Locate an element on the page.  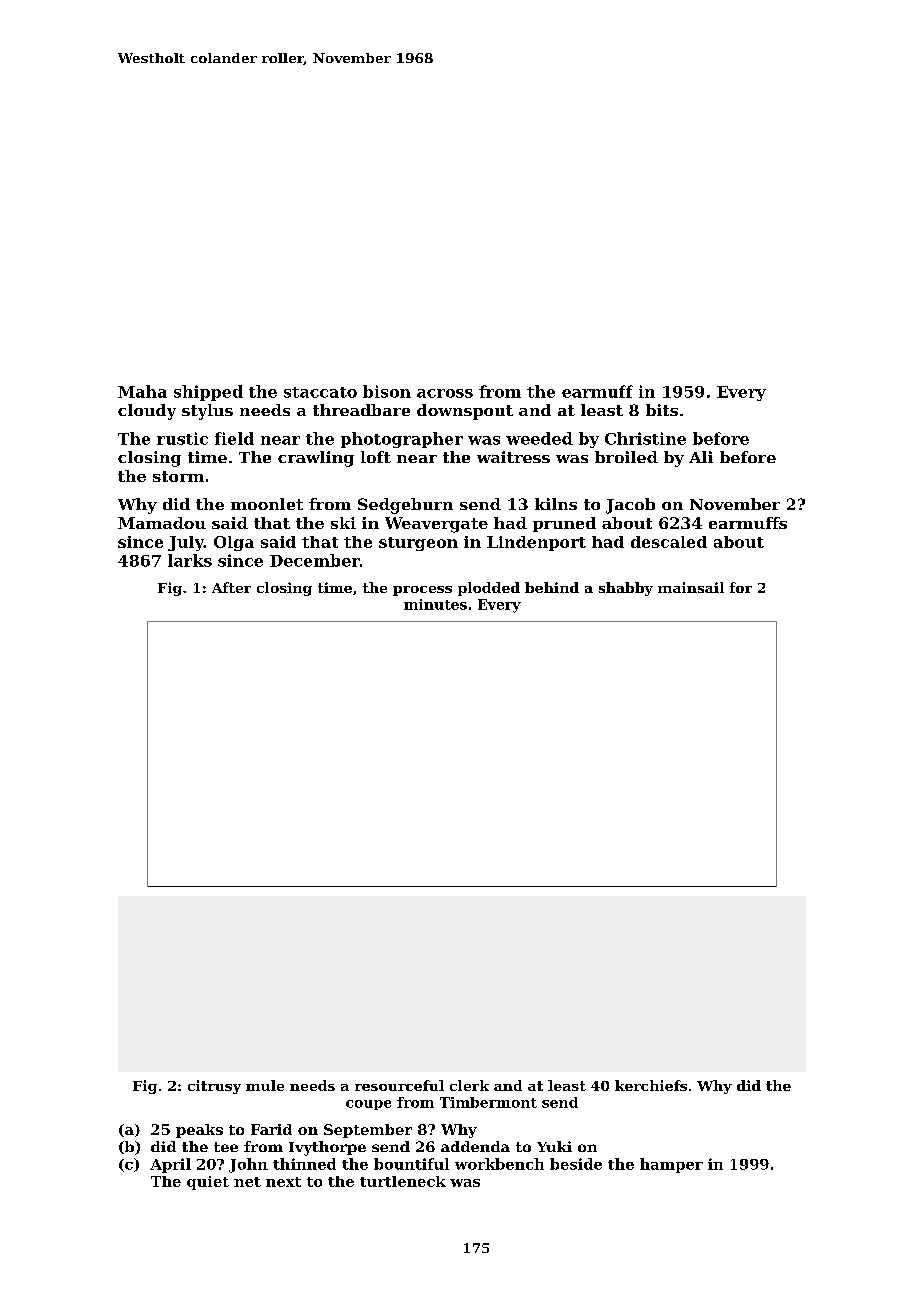
bits is located at coordinates (662, 410).
